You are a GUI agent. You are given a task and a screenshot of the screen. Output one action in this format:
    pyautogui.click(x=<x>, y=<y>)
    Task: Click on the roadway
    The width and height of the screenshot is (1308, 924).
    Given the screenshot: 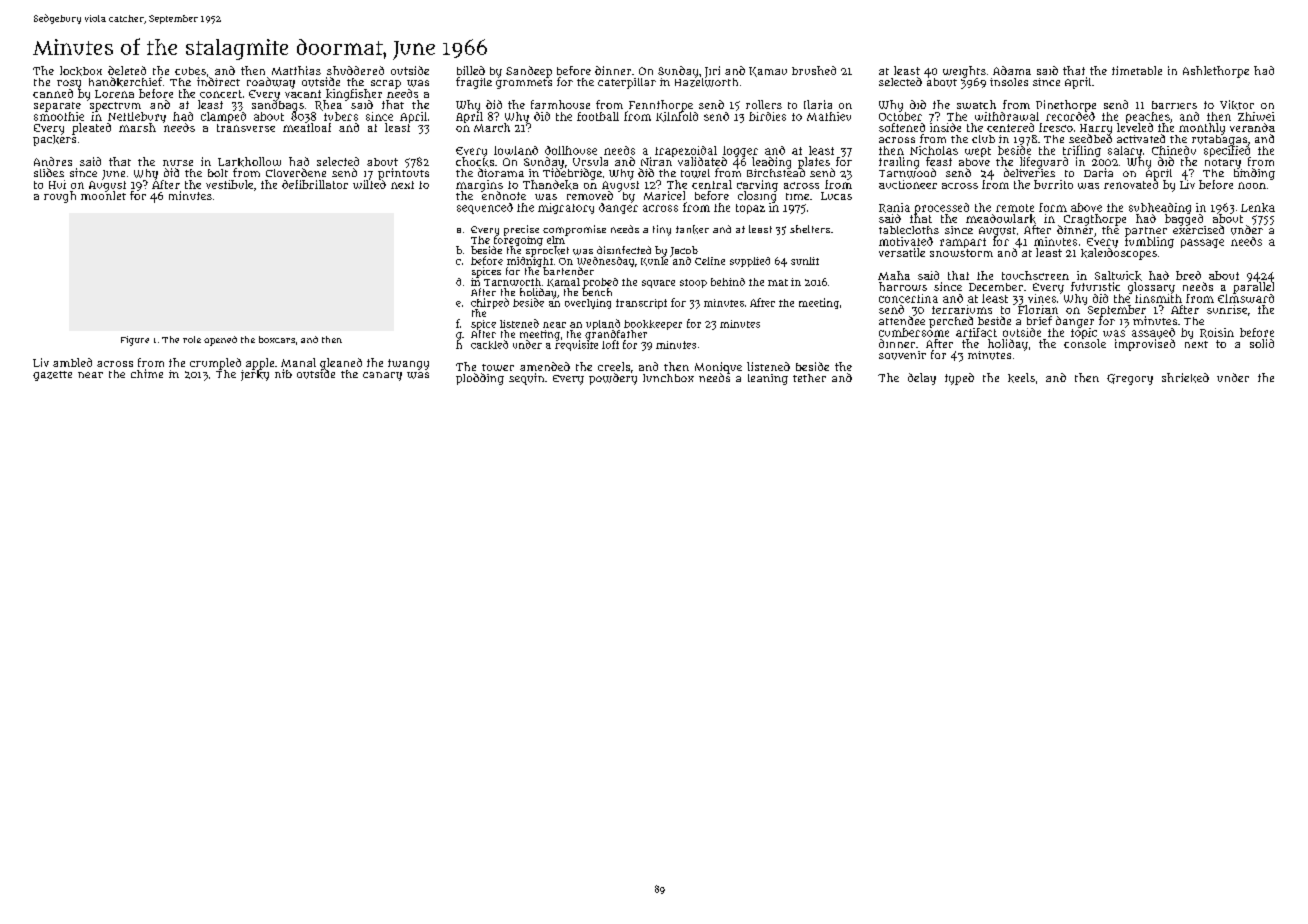 What is the action you would take?
    pyautogui.click(x=271, y=83)
